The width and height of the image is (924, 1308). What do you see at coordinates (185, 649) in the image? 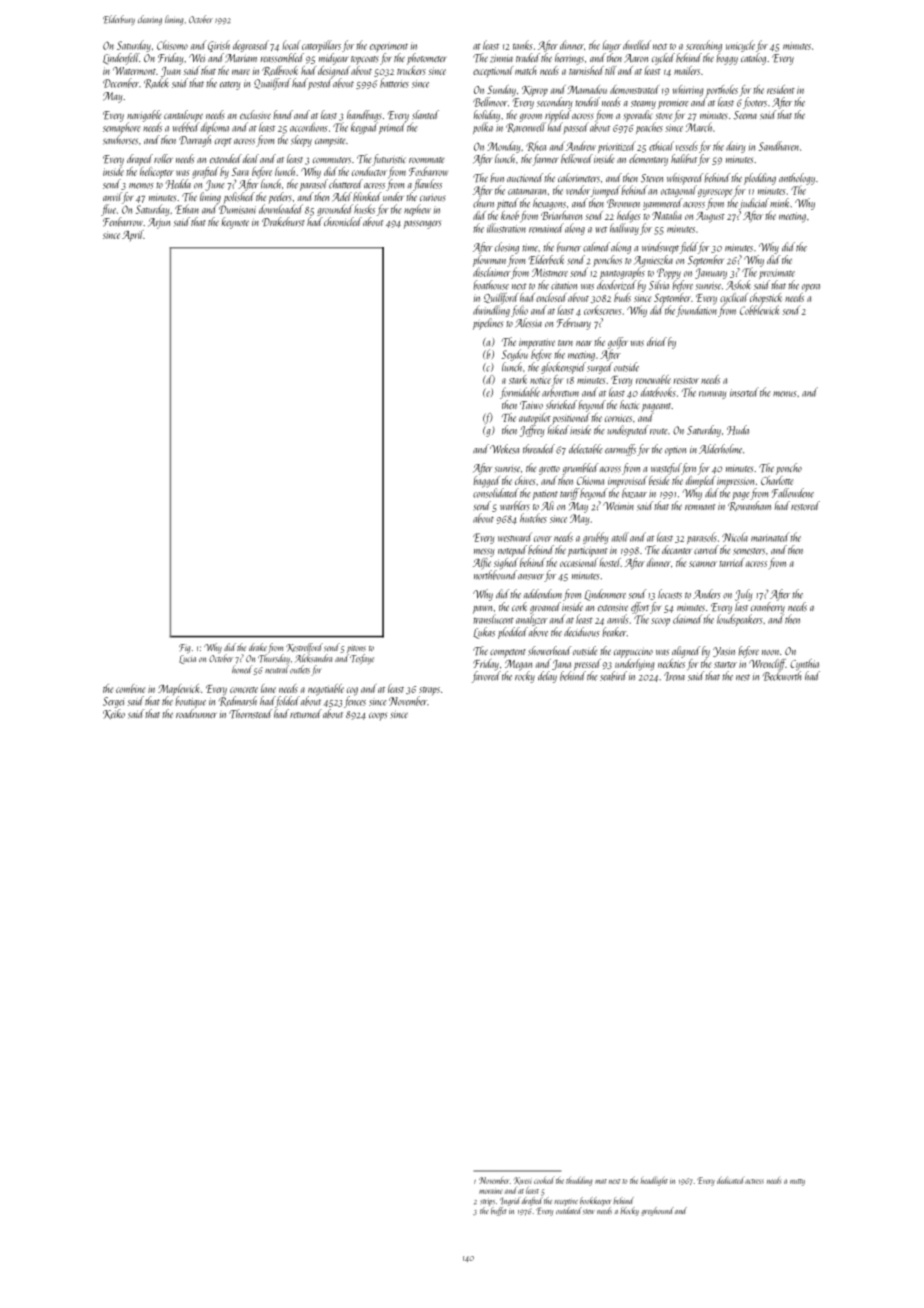
I see `Fig` at bounding box center [185, 649].
